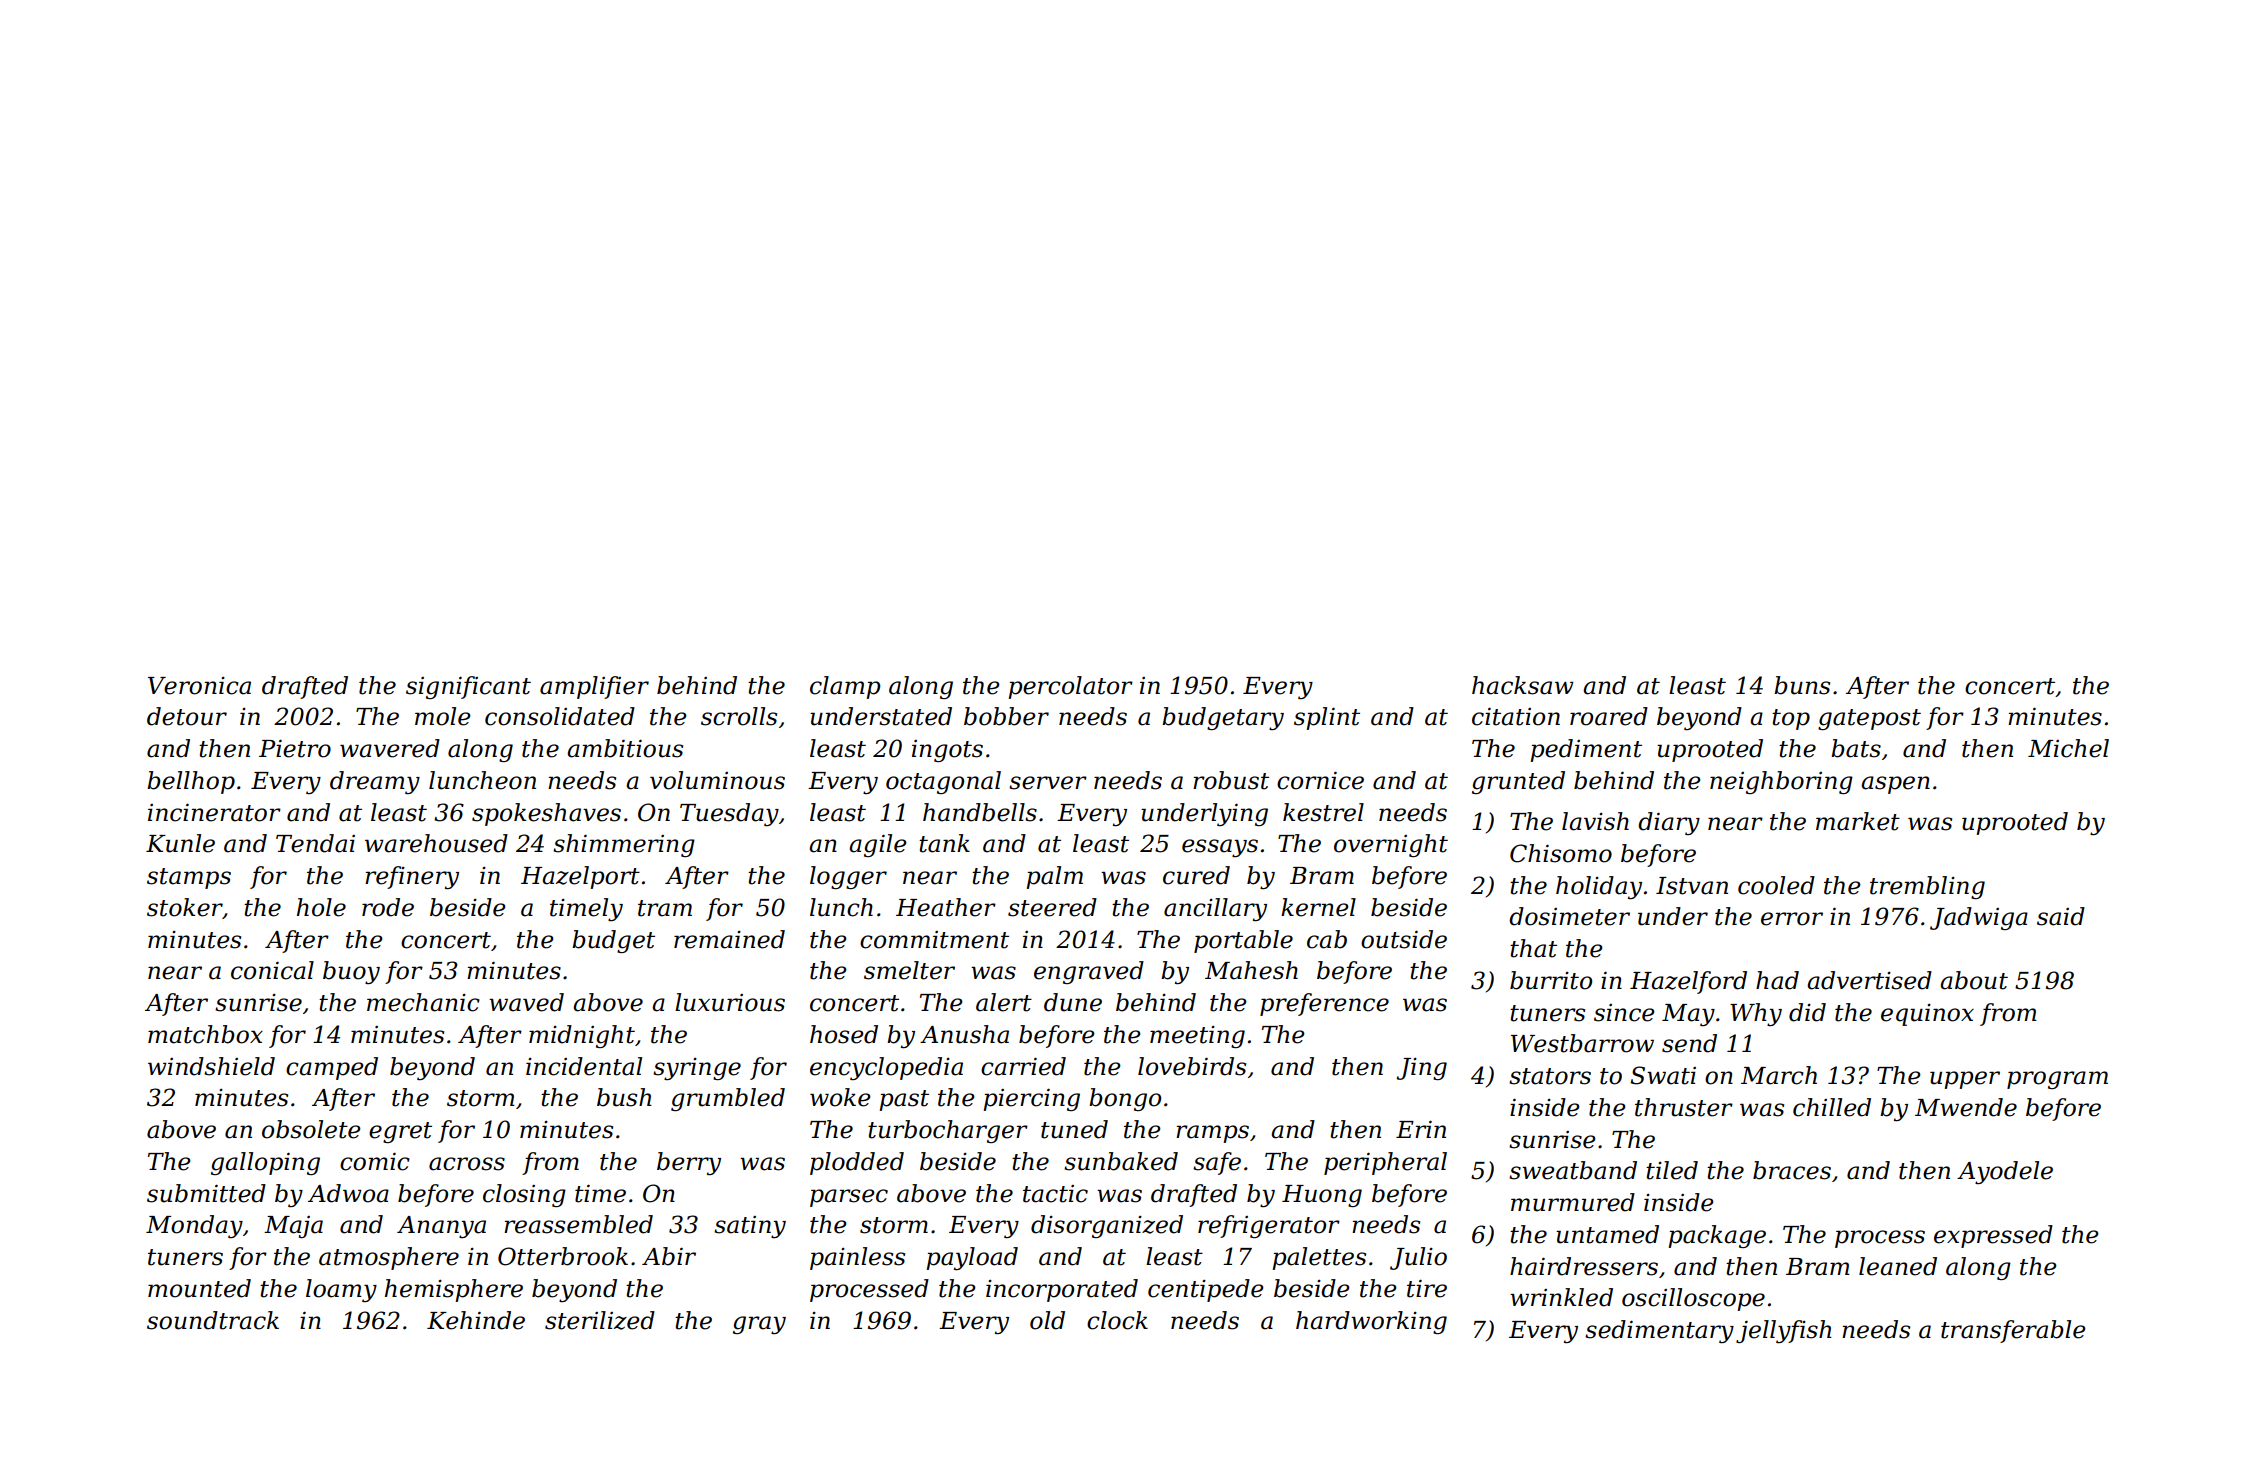 Image resolution: width=2257 pixels, height=1461 pixels. What do you see at coordinates (857, 1163) in the screenshot?
I see `plodded` at bounding box center [857, 1163].
